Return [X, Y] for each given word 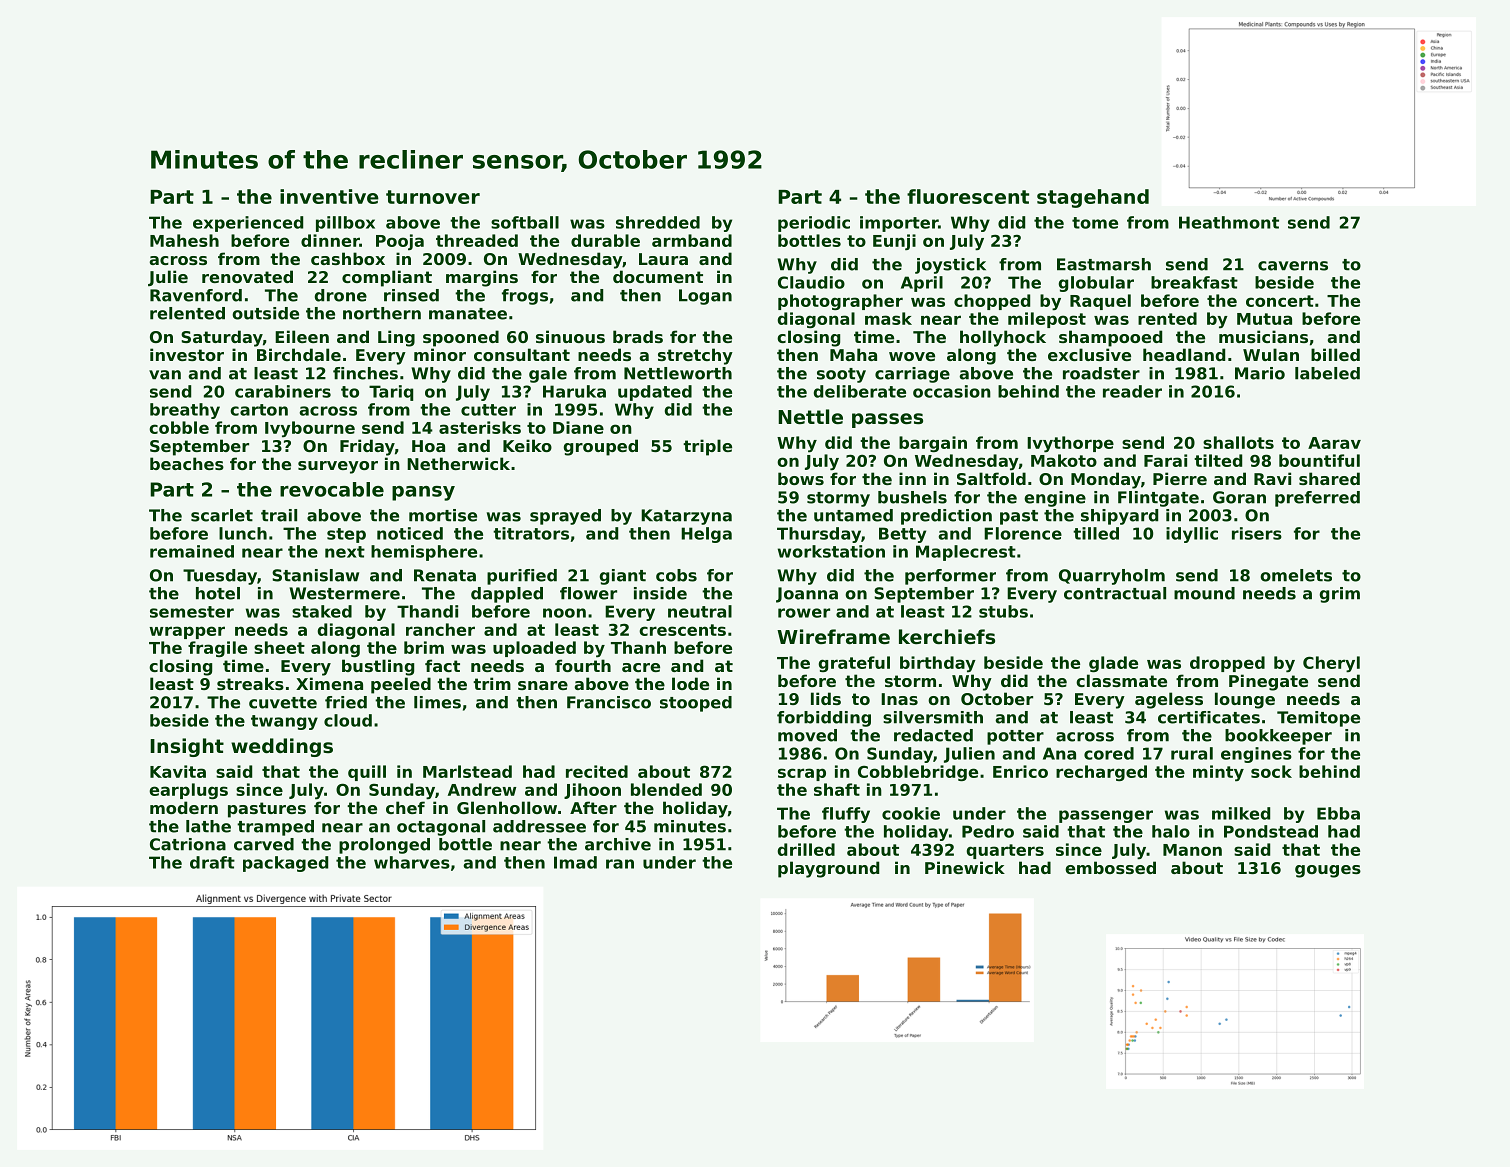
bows [801, 478]
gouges [1328, 871]
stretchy [695, 356]
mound [1204, 593]
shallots [1238, 442]
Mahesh [184, 240]
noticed [410, 533]
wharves [412, 862]
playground [828, 869]
